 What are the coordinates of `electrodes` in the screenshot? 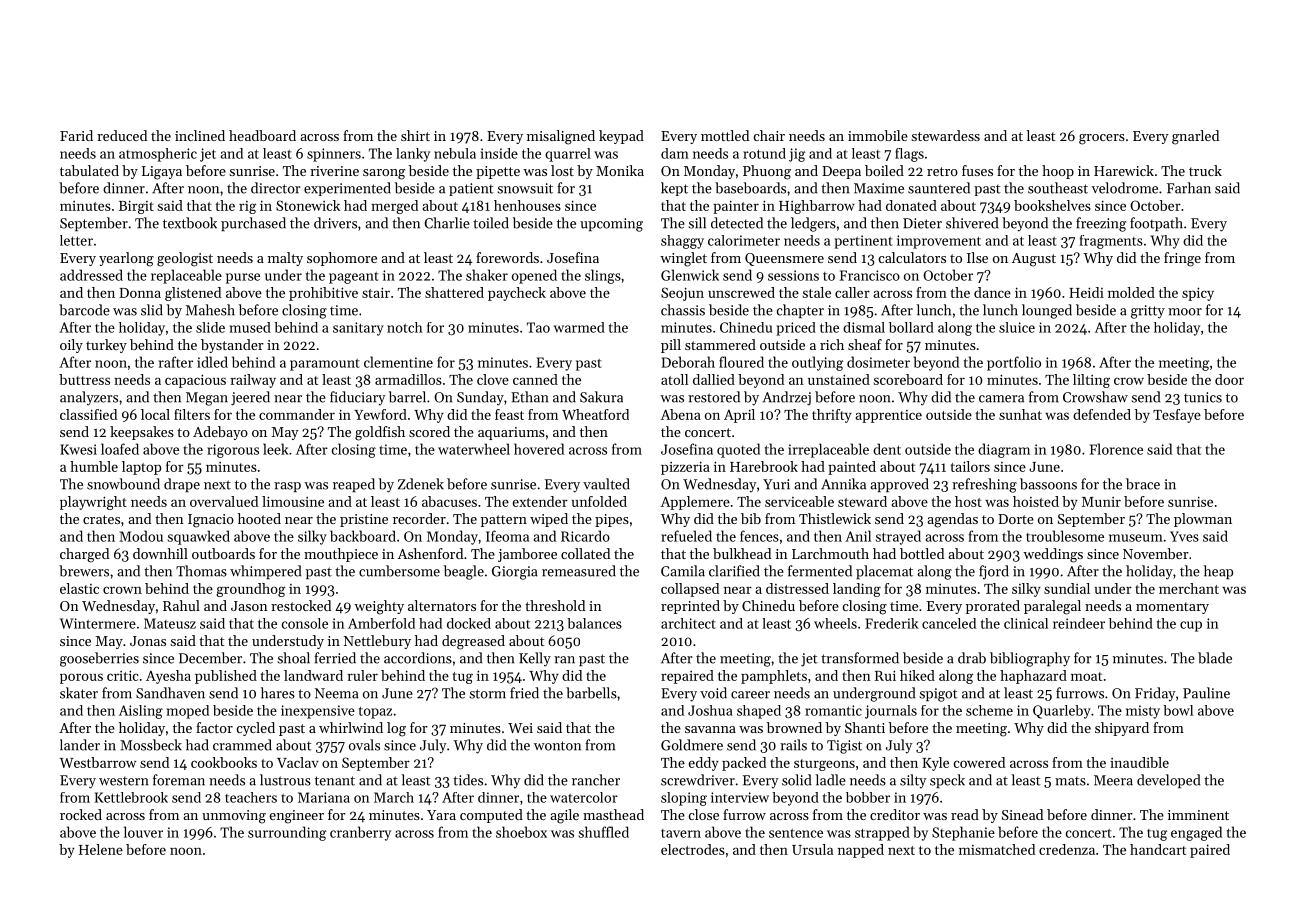 It's located at (693, 849).
